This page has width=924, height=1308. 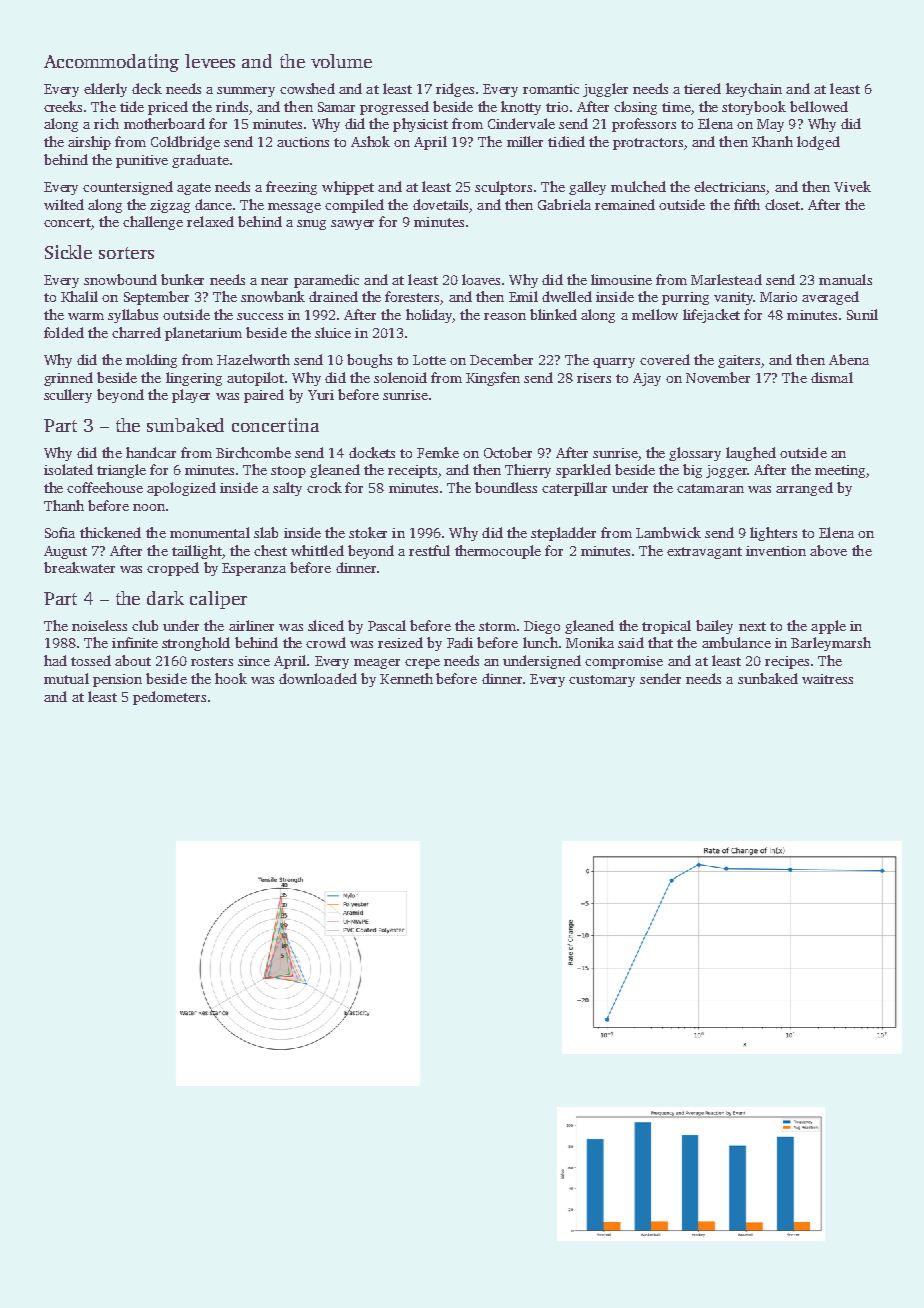 I want to click on ridges, so click(x=455, y=90).
